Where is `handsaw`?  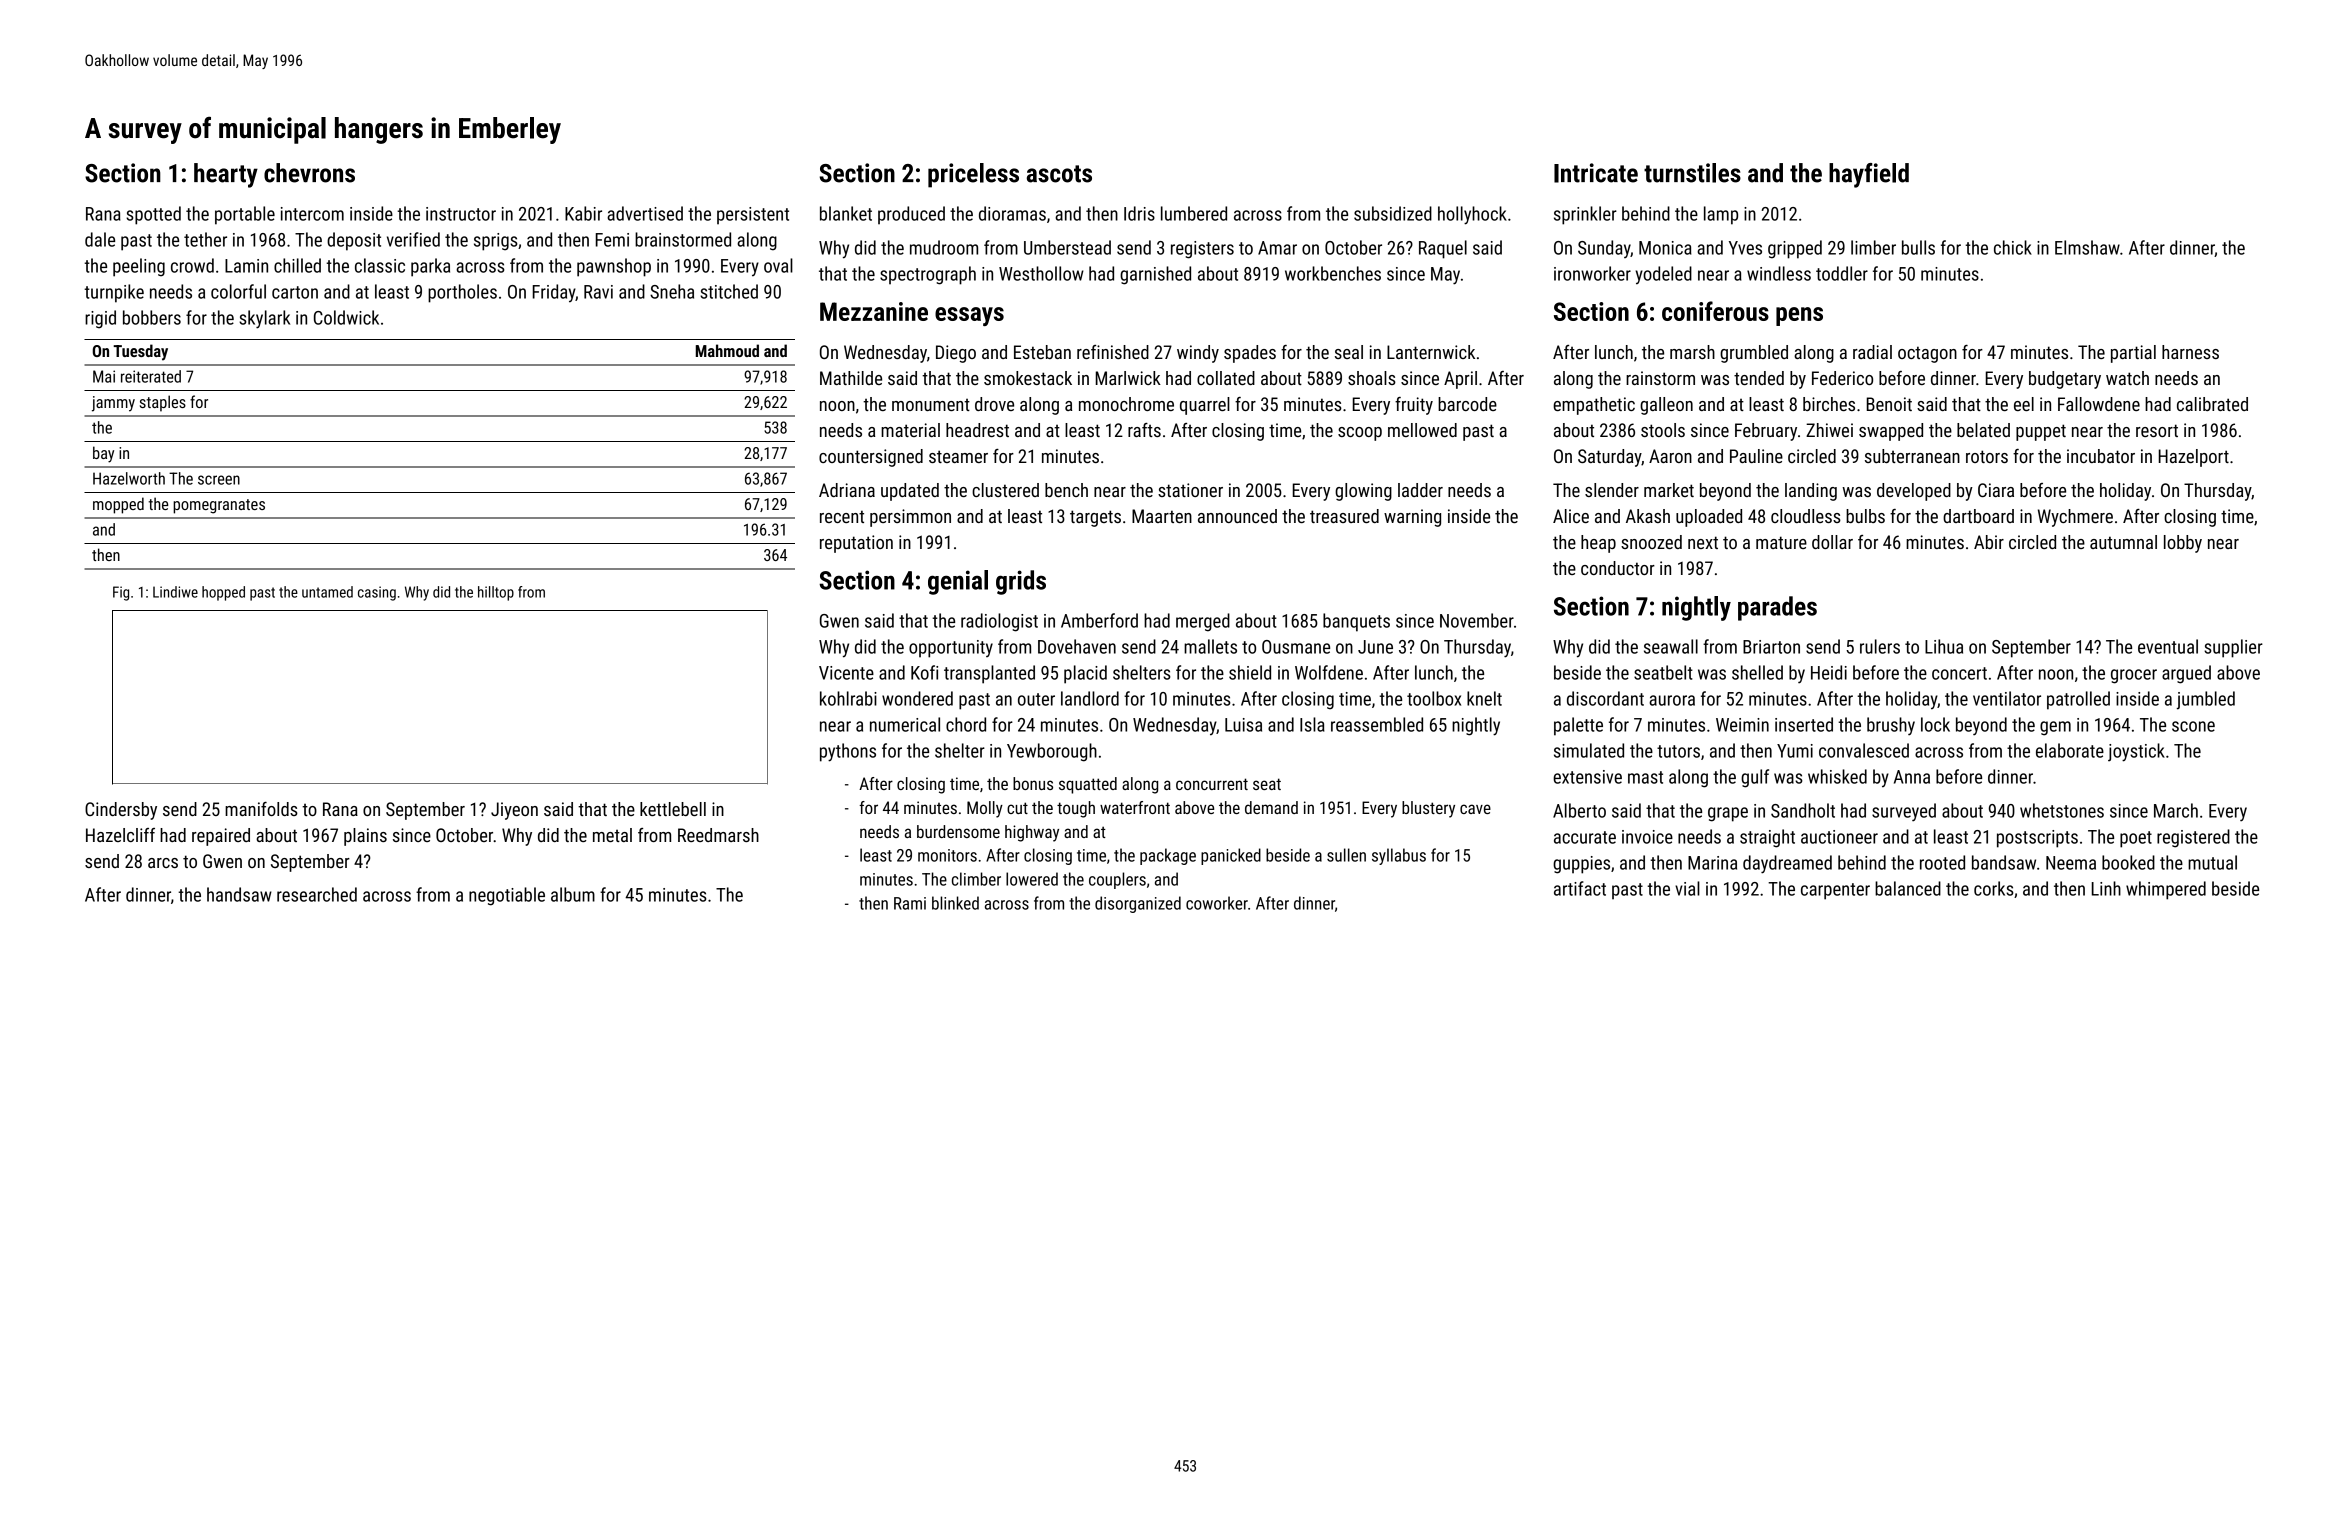 handsaw is located at coordinates (239, 894).
